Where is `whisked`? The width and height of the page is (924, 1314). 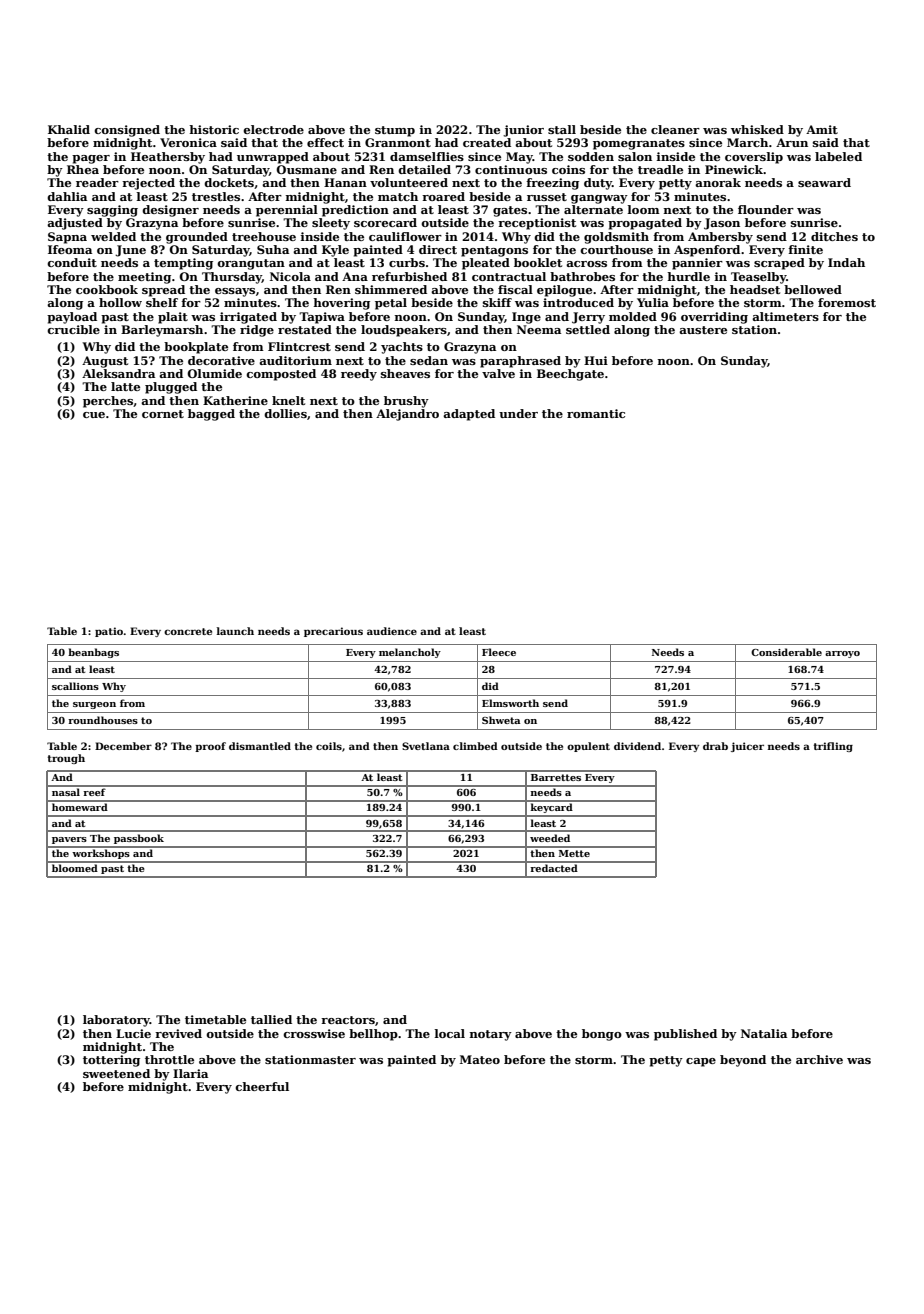
whisked is located at coordinates (757, 129).
